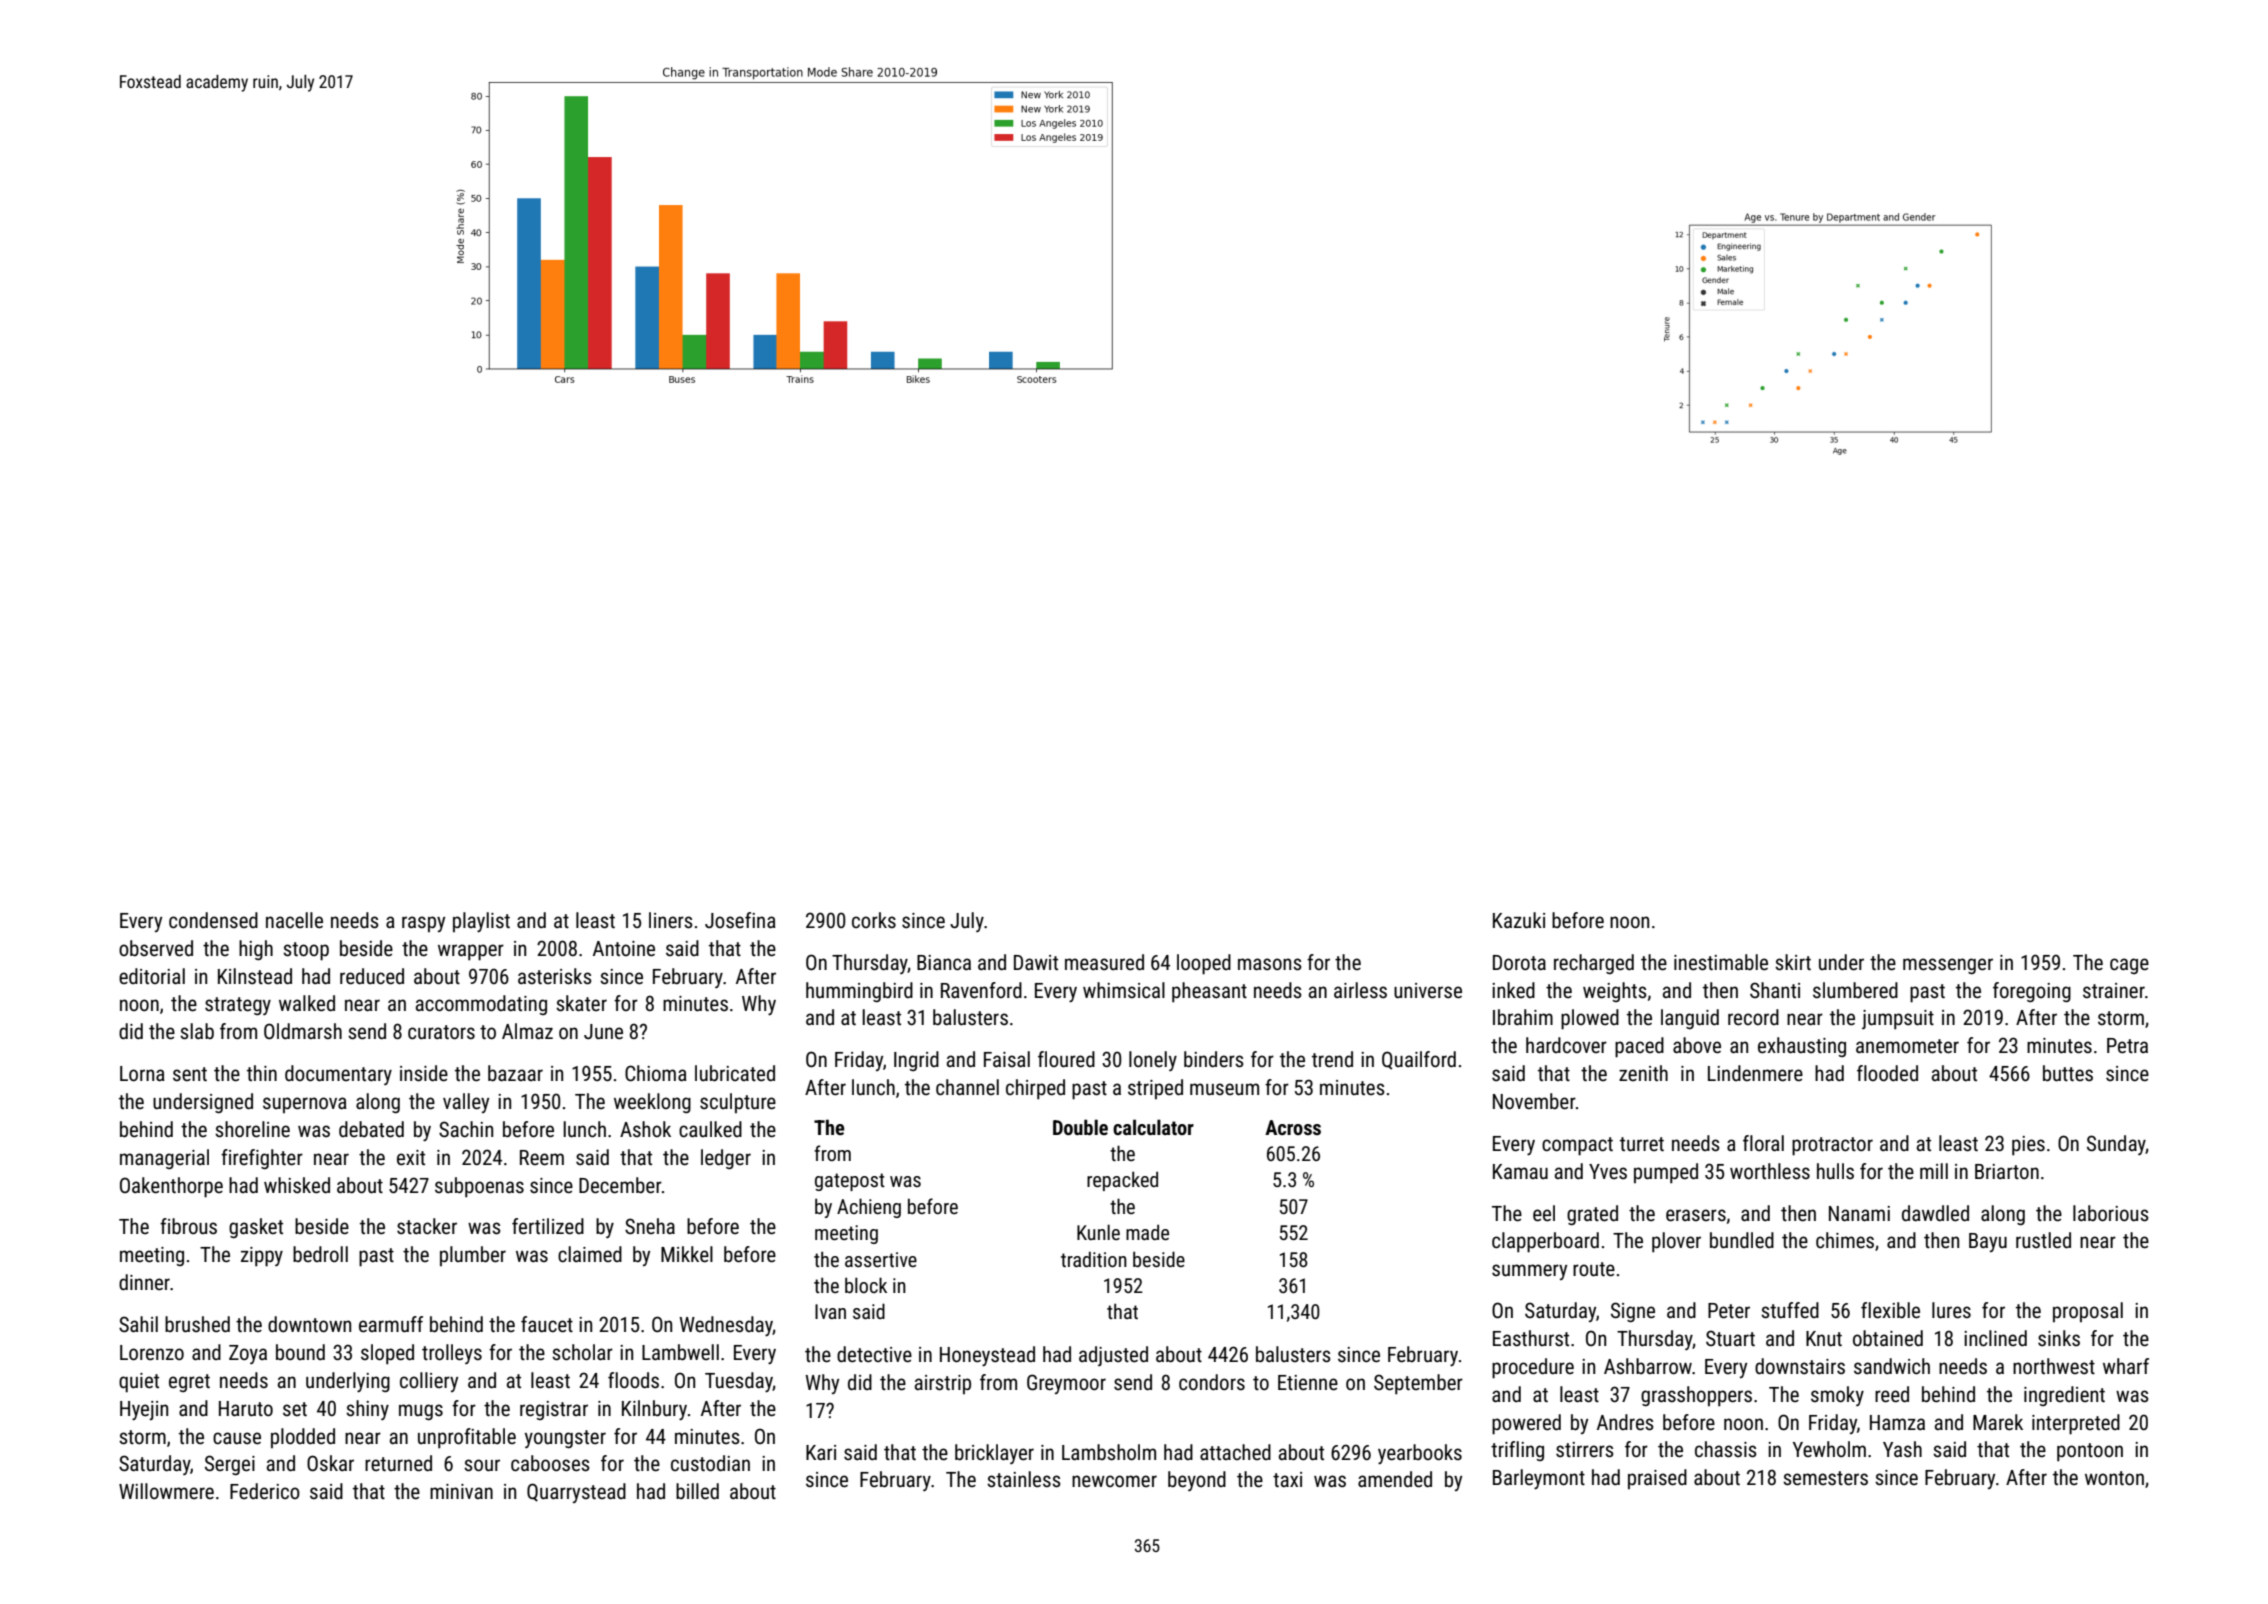 This page has height=1604, width=2268. What do you see at coordinates (624, 949) in the page?
I see `Antoine` at bounding box center [624, 949].
